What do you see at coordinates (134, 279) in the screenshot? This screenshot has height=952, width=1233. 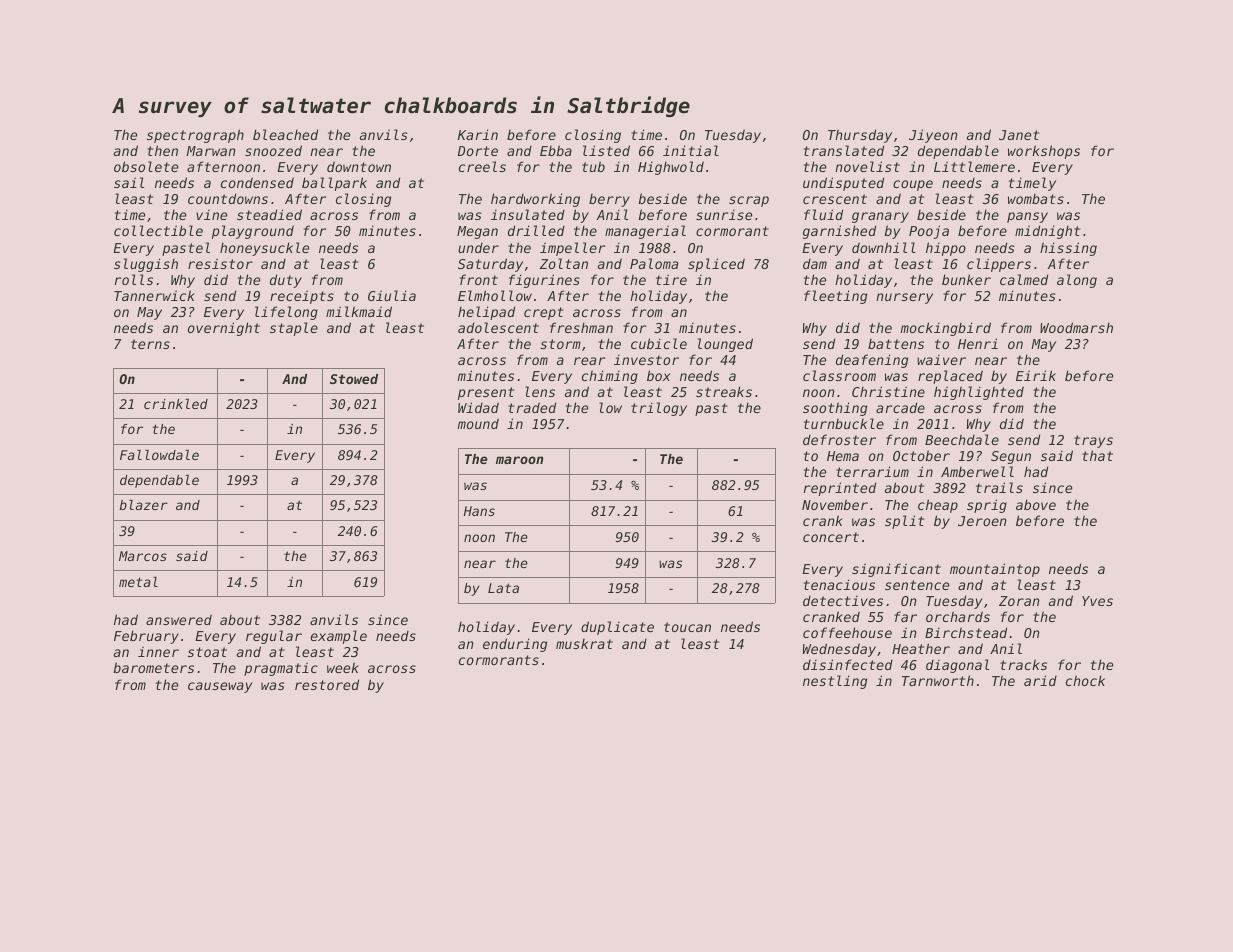 I see `rolls` at bounding box center [134, 279].
